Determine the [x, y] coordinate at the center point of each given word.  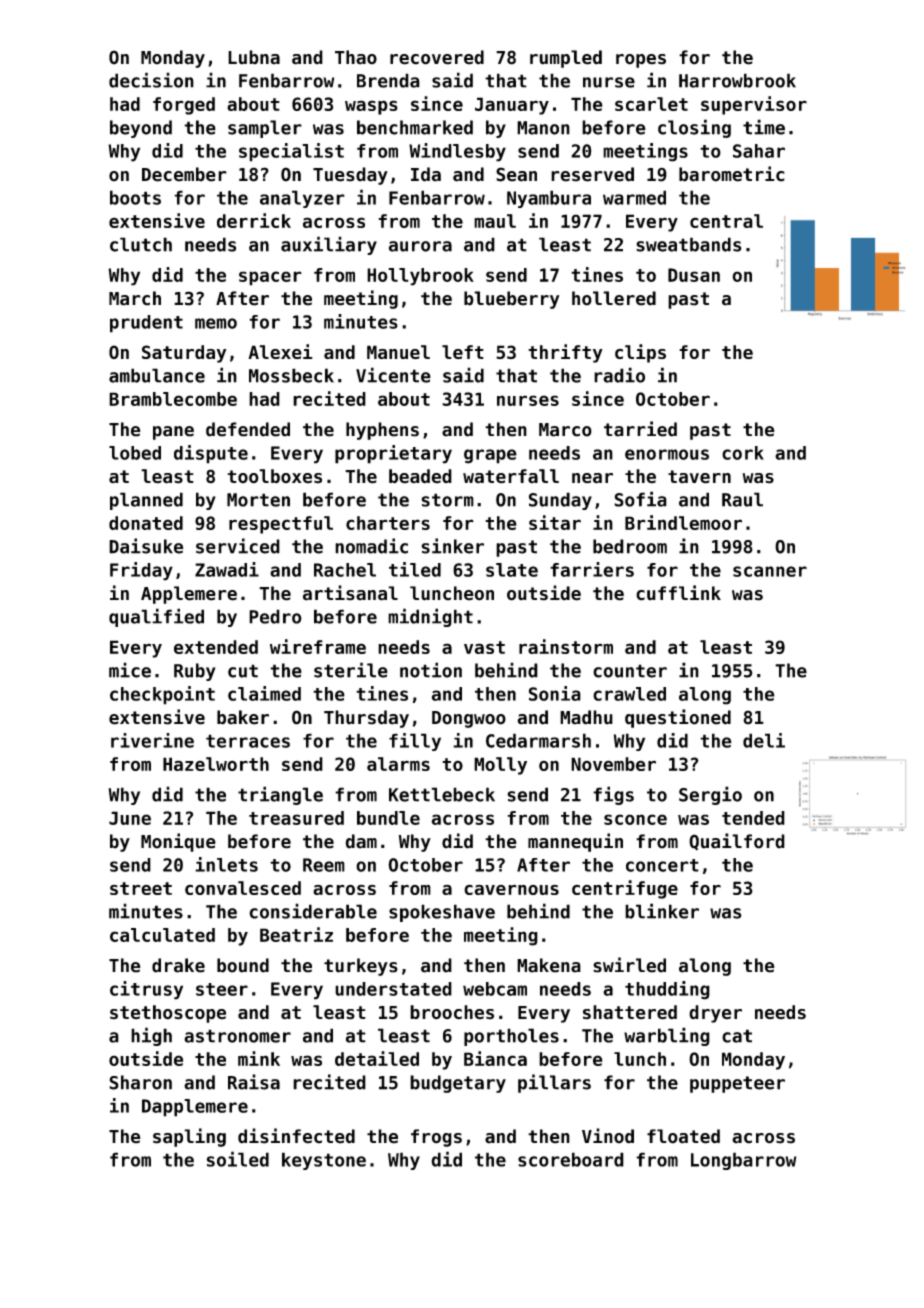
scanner [770, 571]
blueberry [512, 300]
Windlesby [457, 152]
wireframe [318, 646]
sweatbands [689, 244]
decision [151, 80]
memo [216, 323]
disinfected [296, 1136]
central [726, 221]
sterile [351, 670]
